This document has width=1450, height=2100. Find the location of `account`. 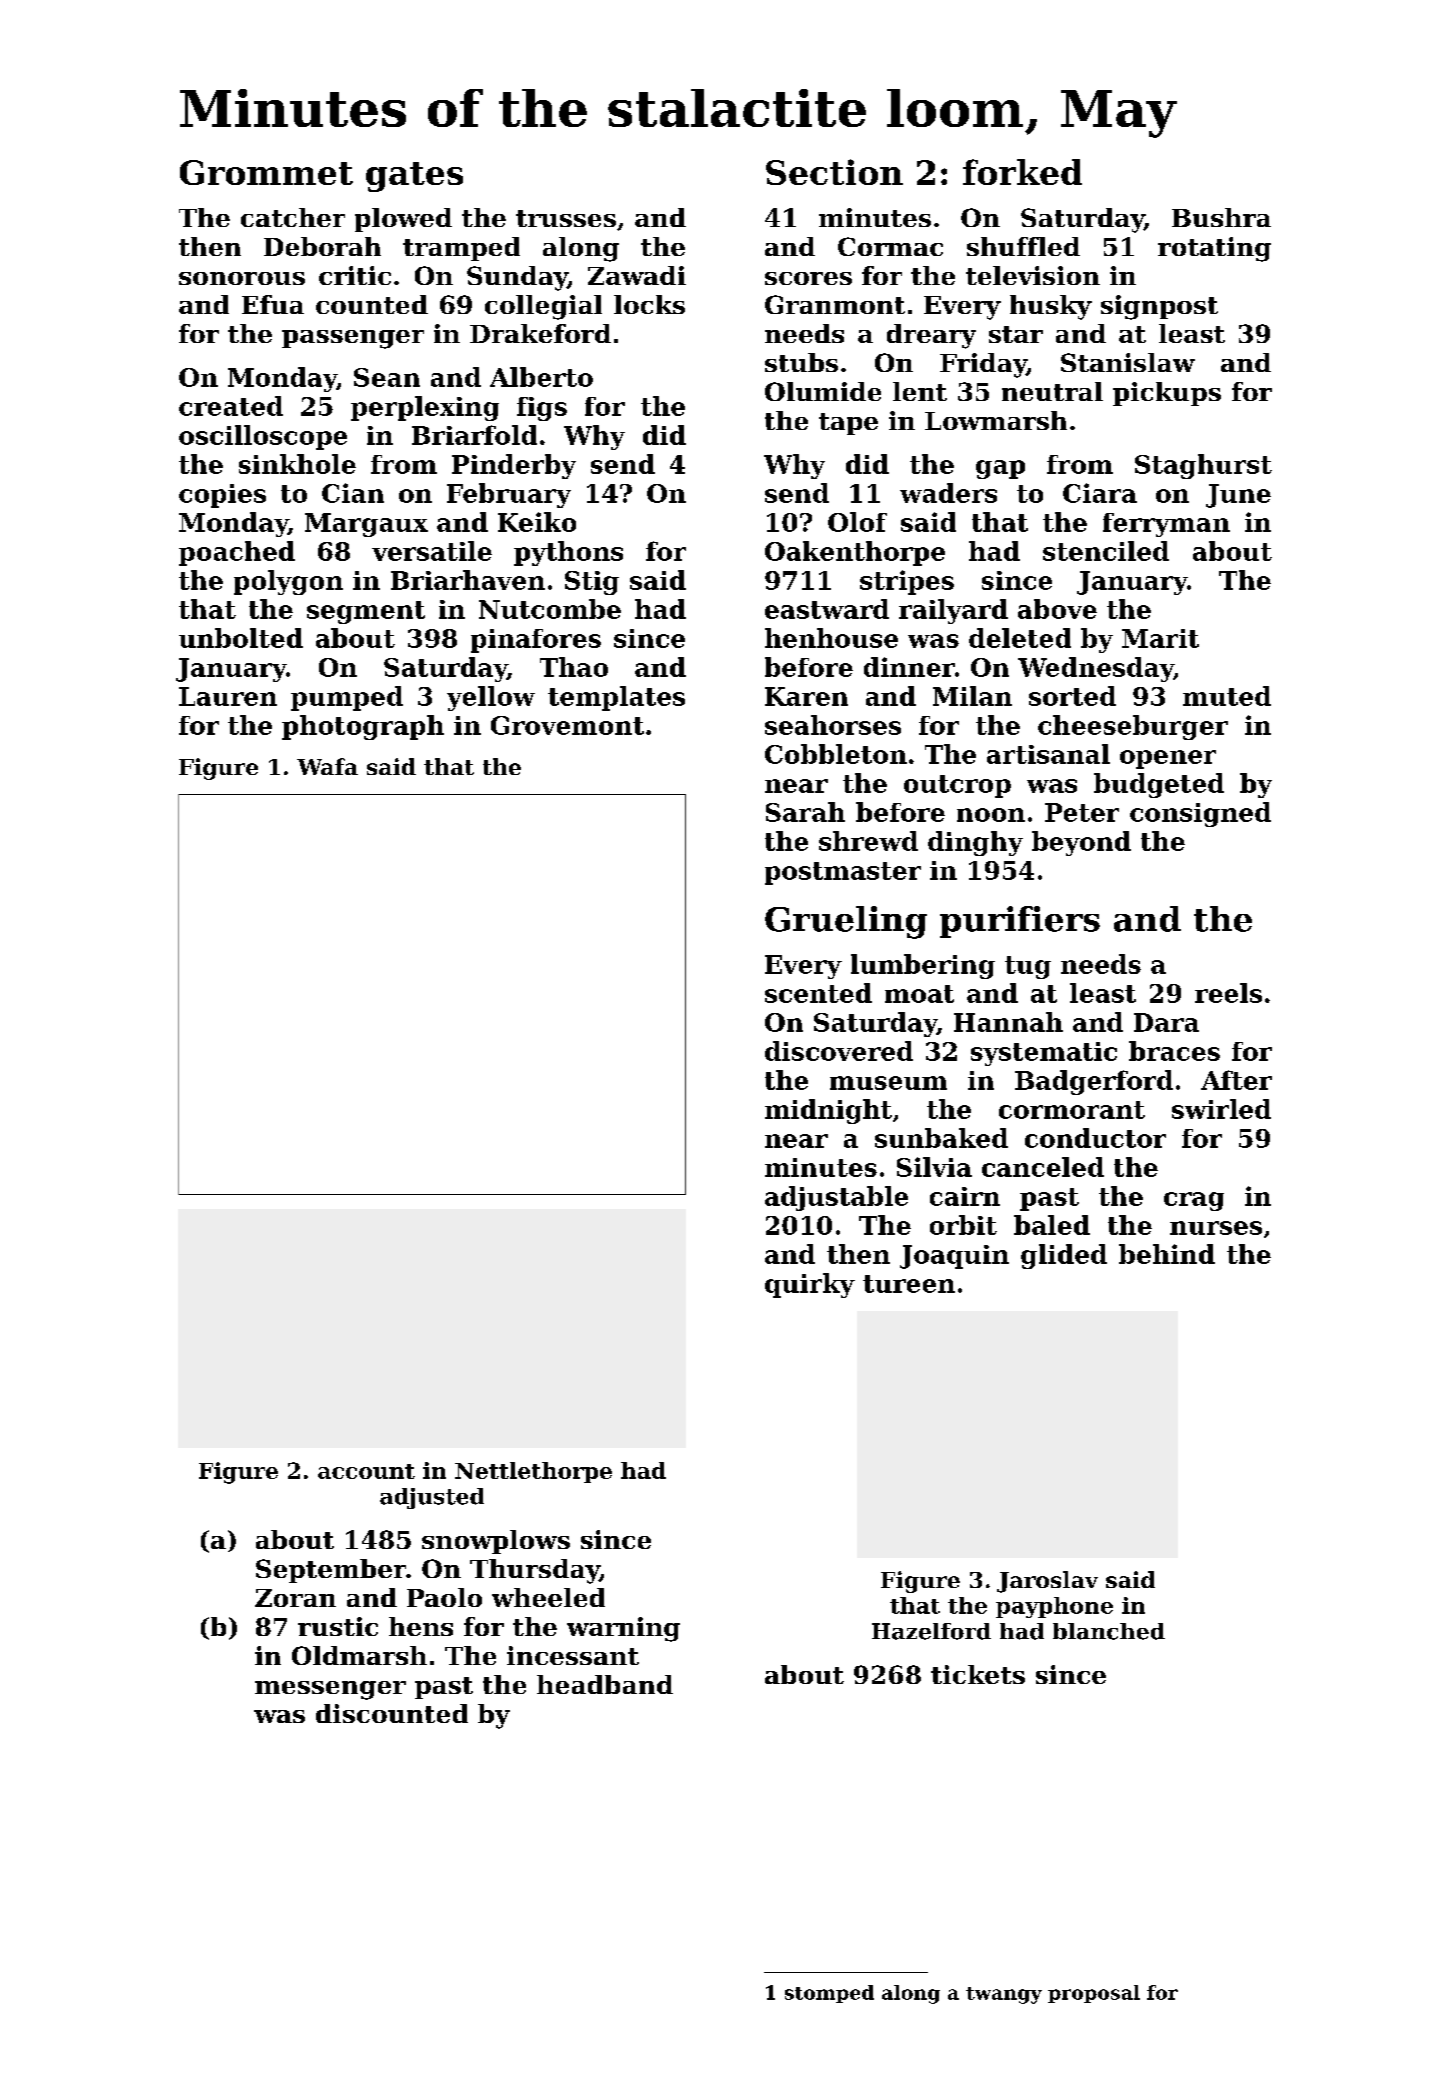

account is located at coordinates (366, 1471).
